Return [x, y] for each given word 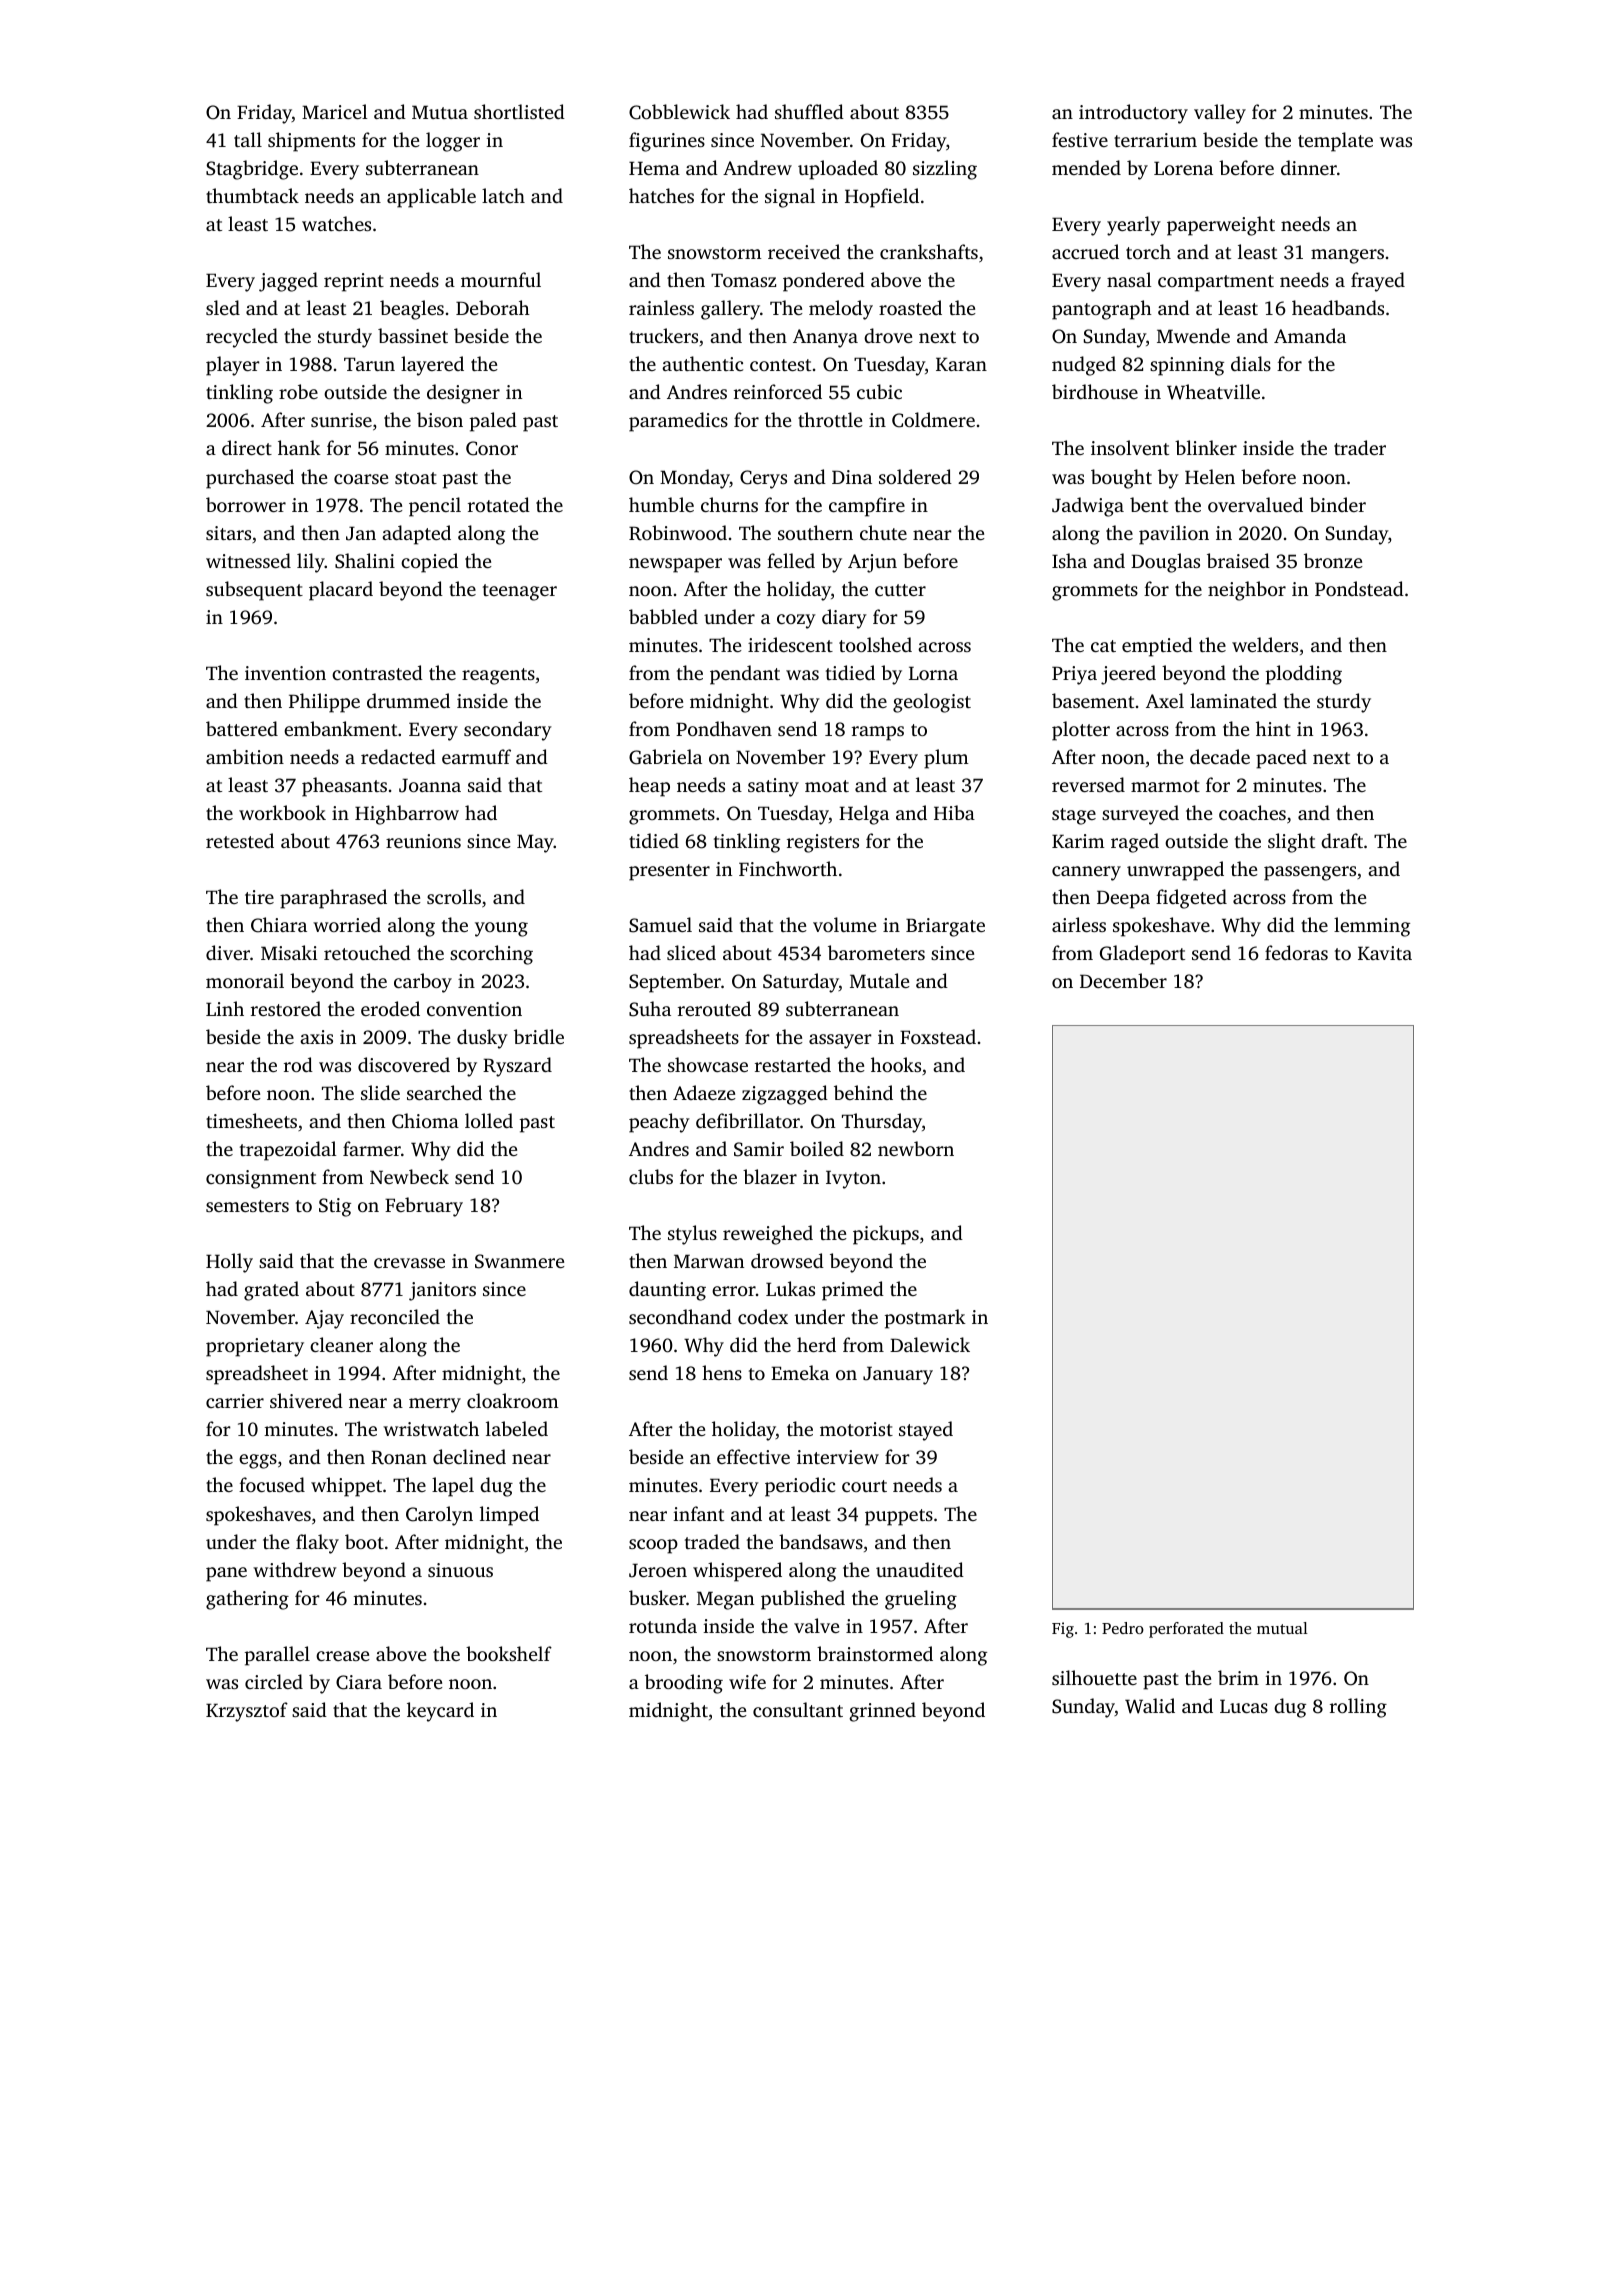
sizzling [945, 170]
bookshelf [509, 1653]
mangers [1347, 256]
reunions [423, 841]
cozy [796, 621]
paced [1281, 759]
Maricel [335, 111]
